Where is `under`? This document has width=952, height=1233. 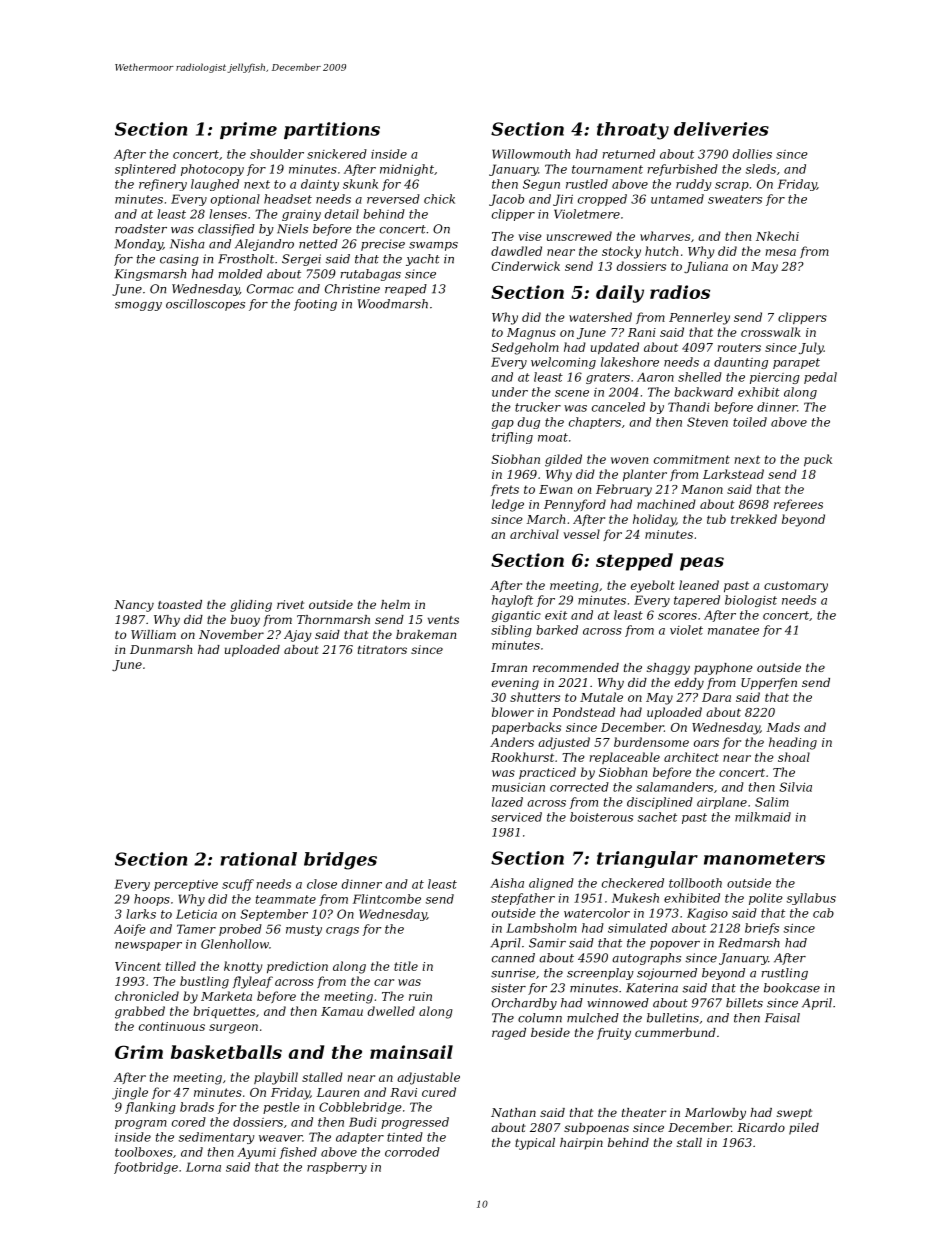
under is located at coordinates (510, 392).
